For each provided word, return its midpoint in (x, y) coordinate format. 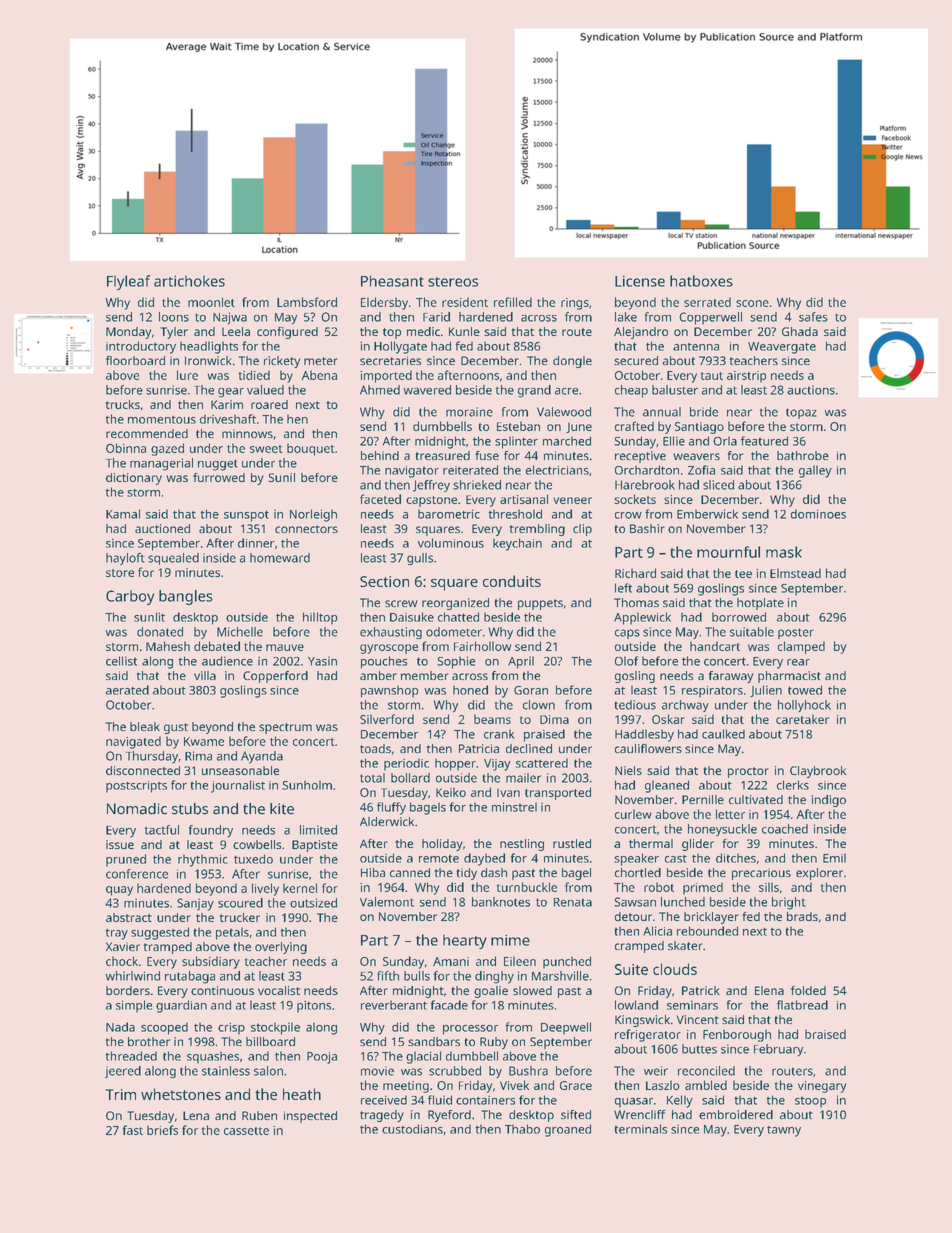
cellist (121, 661)
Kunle (464, 331)
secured (636, 360)
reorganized (455, 604)
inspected (310, 1117)
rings (575, 304)
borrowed (739, 617)
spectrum (285, 728)
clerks (793, 785)
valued (265, 390)
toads (375, 748)
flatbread (802, 1005)
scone (752, 303)
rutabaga (190, 977)
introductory (141, 347)
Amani (451, 961)
